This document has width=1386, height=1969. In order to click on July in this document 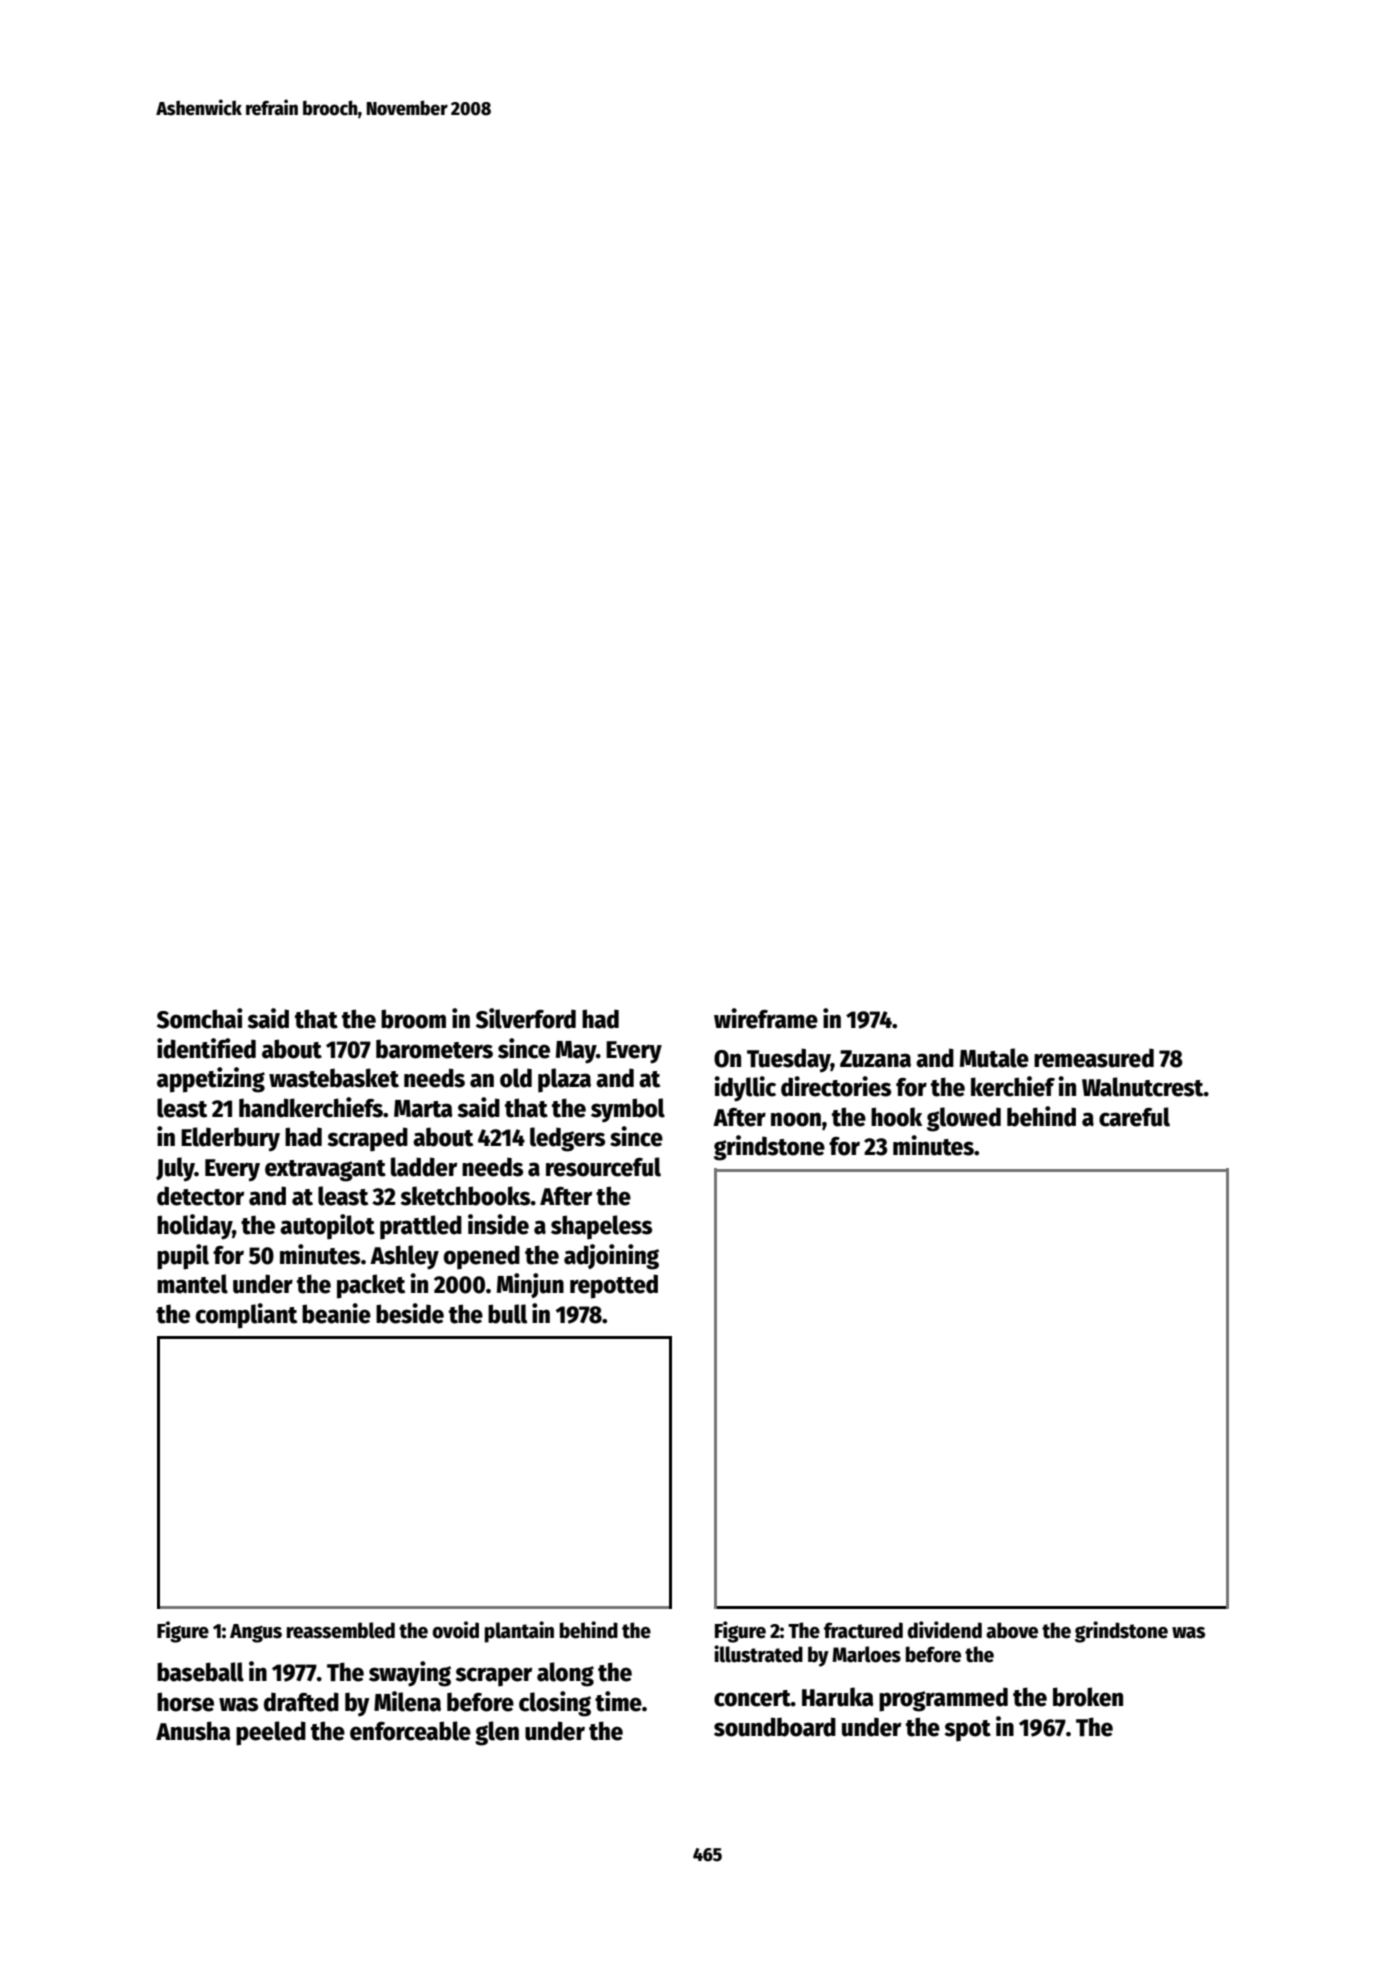, I will do `click(175, 1169)`.
